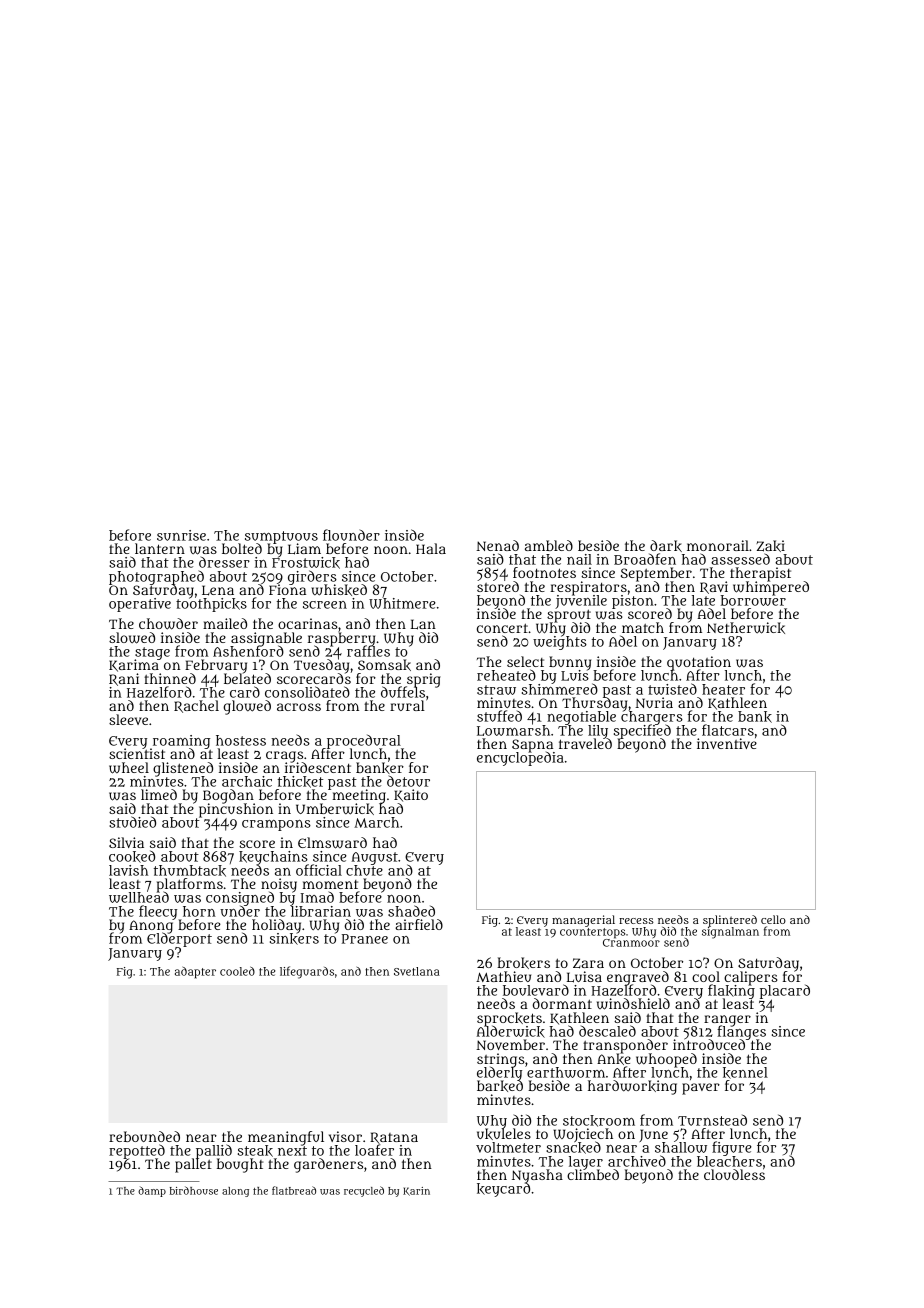  I want to click on dresser, so click(224, 562).
